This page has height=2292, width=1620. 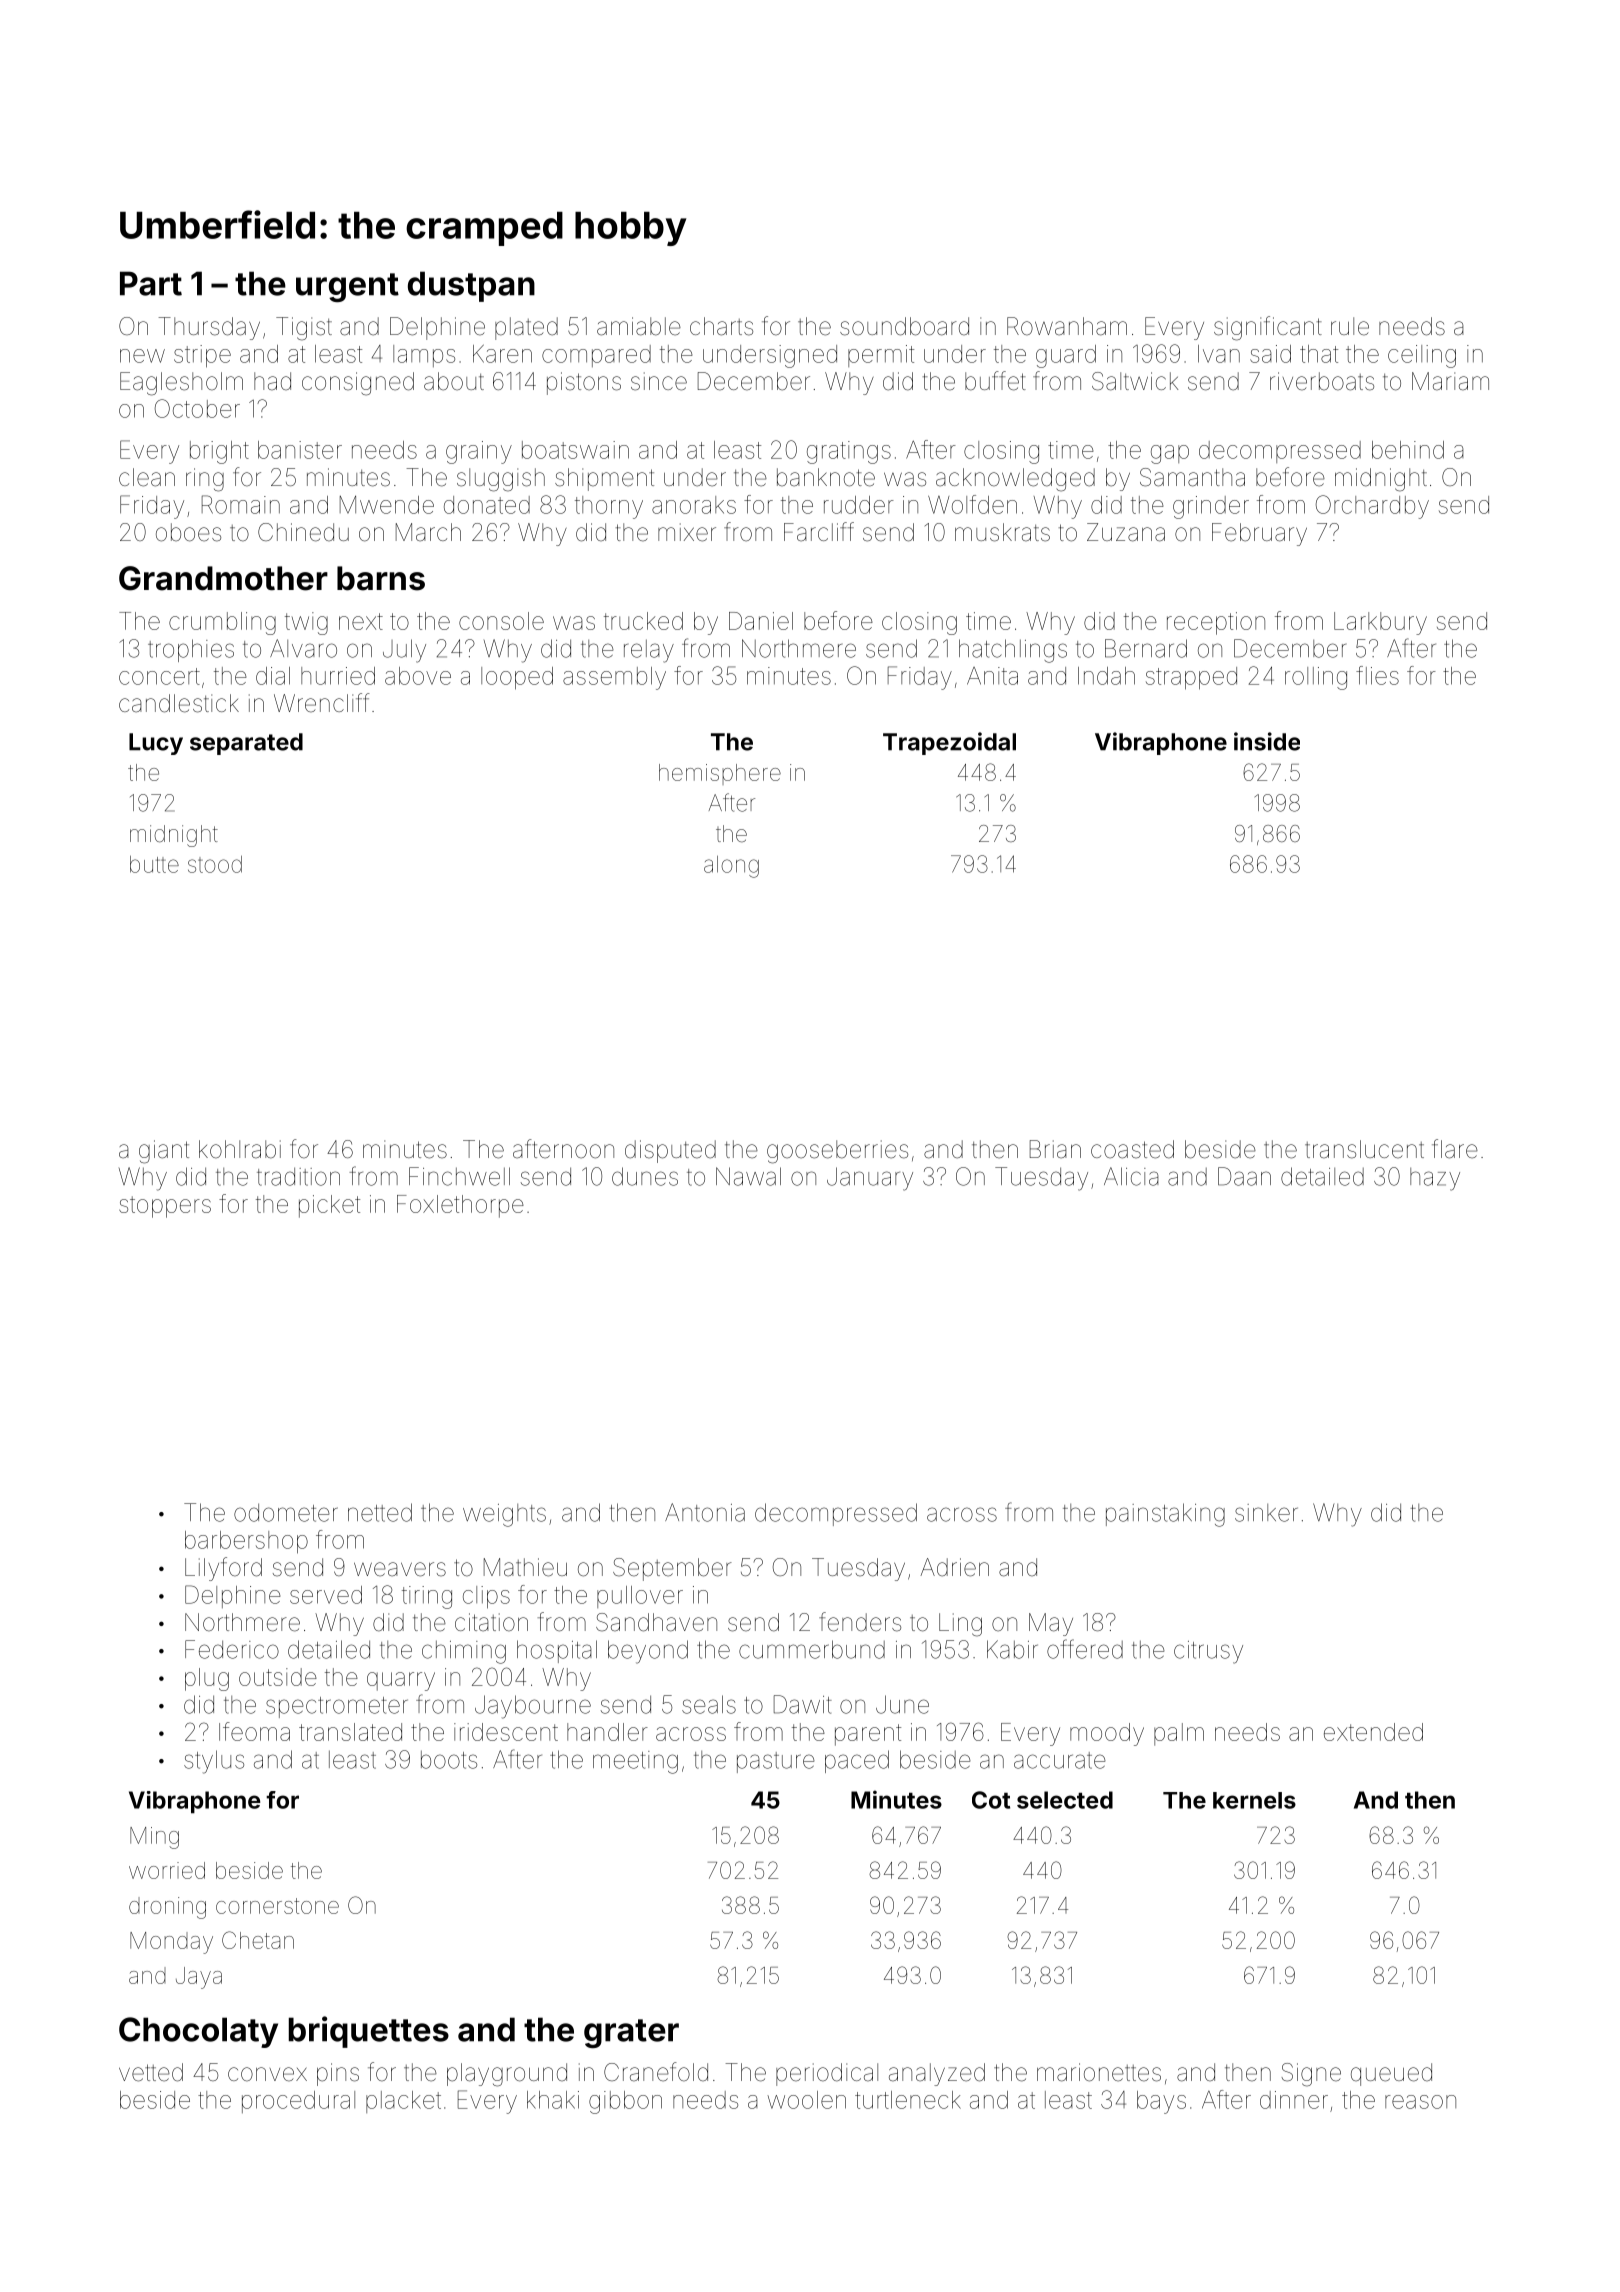 I want to click on flies, so click(x=1377, y=675).
